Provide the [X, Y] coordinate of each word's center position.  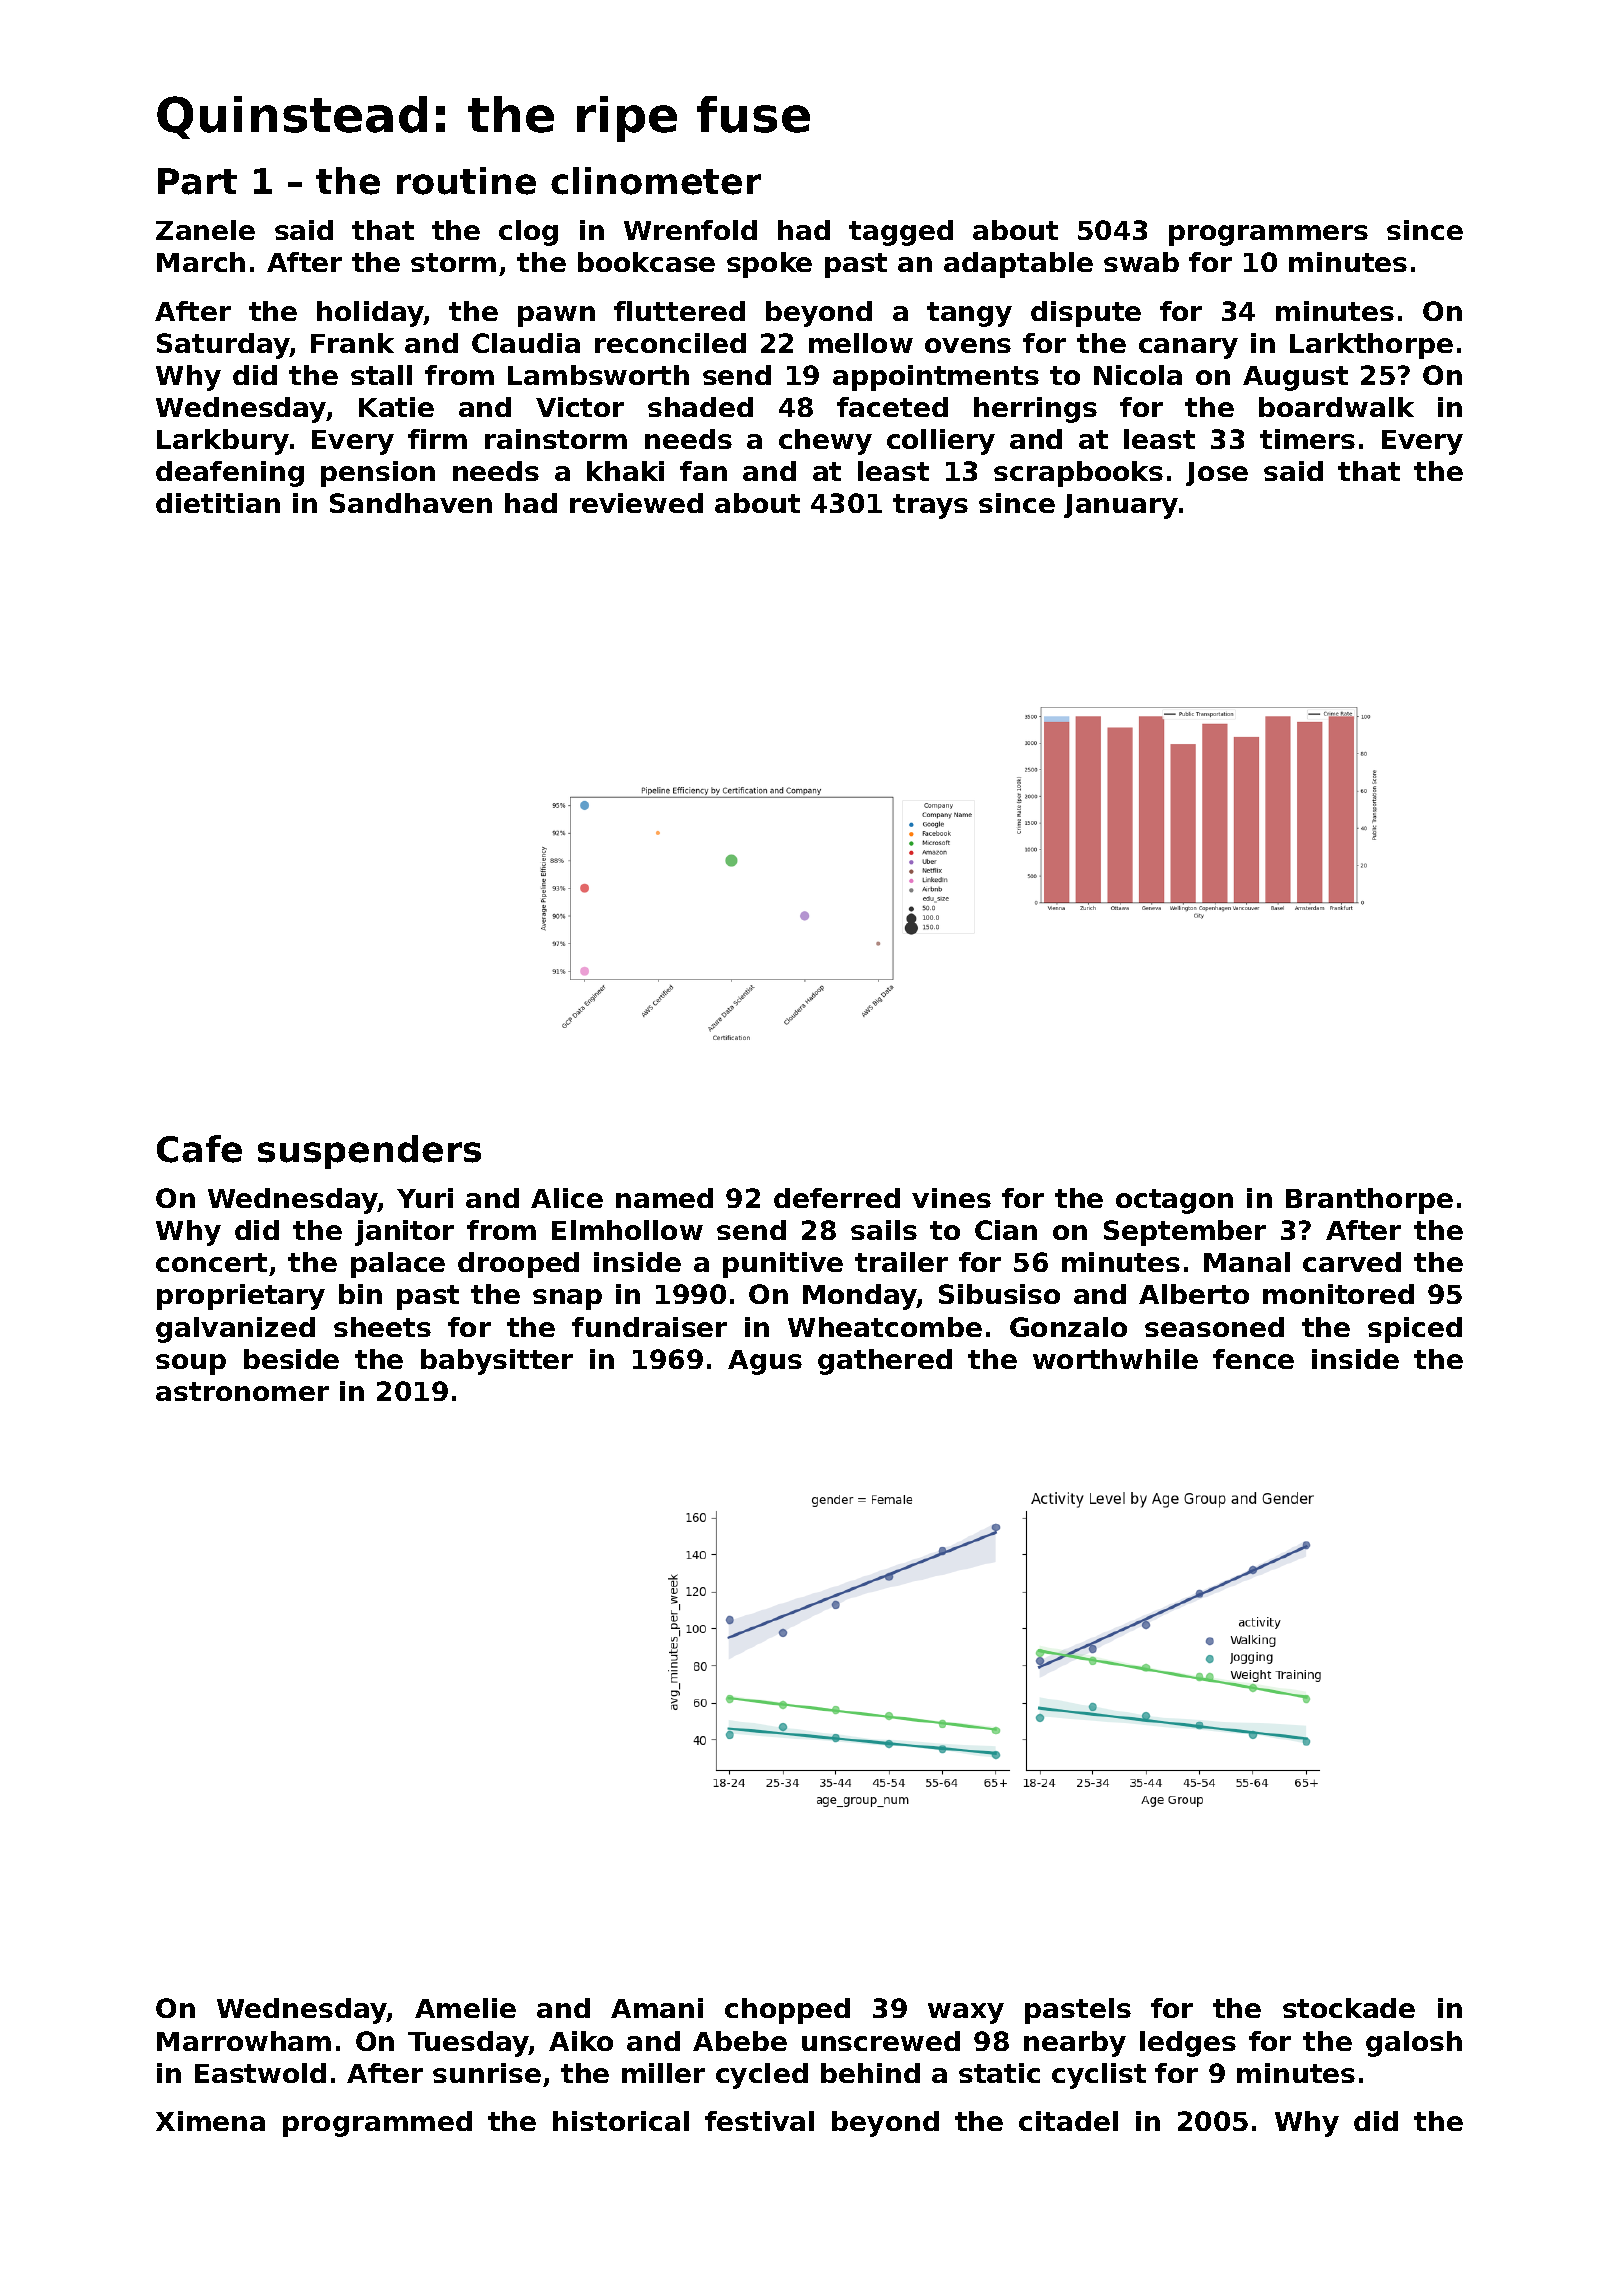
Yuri [425, 1198]
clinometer [656, 181]
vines [951, 1198]
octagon [1174, 1201]
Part [197, 181]
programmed [377, 2124]
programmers [1268, 235]
